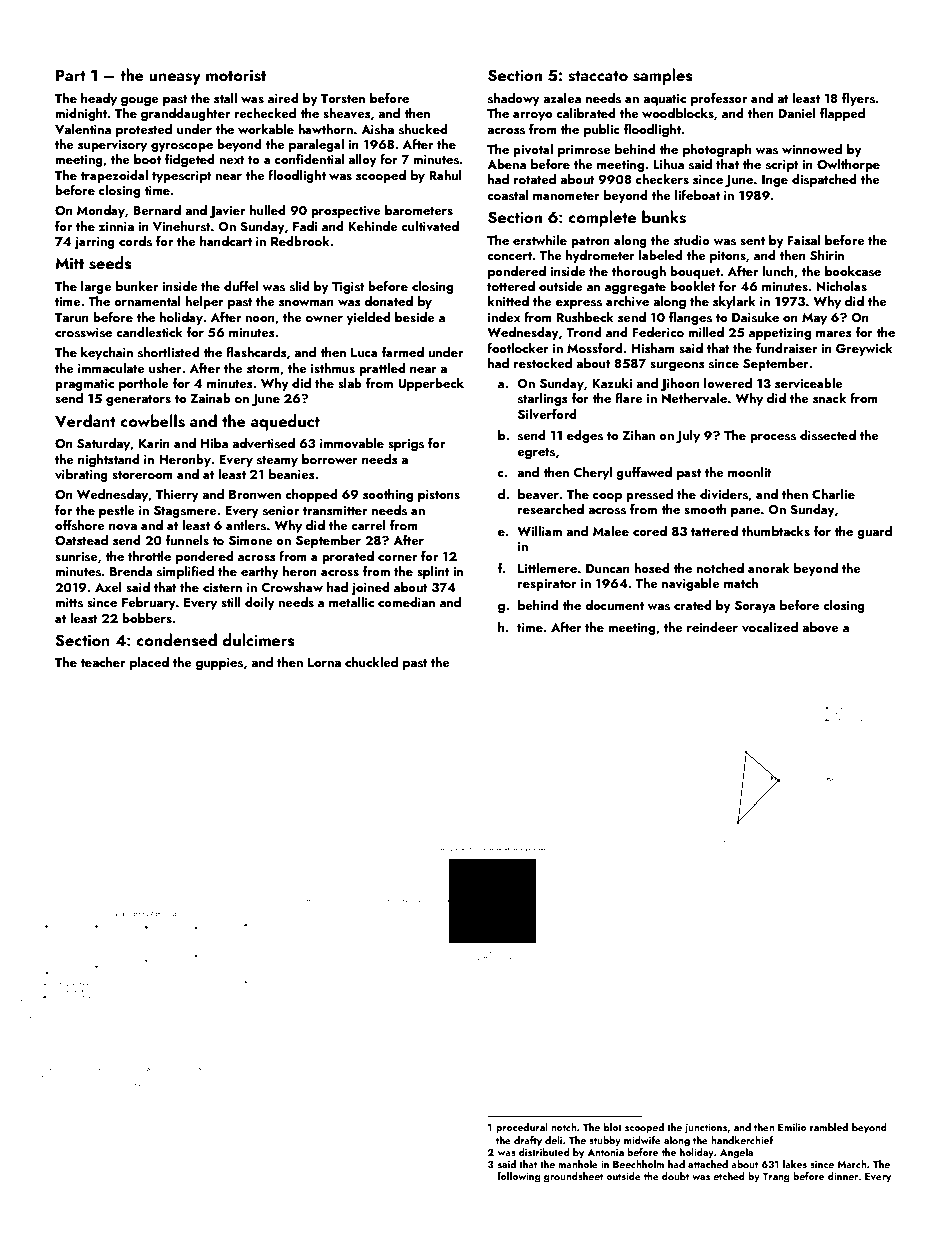 The height and width of the document is (1233, 952). What do you see at coordinates (219, 664) in the document?
I see `guppies` at bounding box center [219, 664].
